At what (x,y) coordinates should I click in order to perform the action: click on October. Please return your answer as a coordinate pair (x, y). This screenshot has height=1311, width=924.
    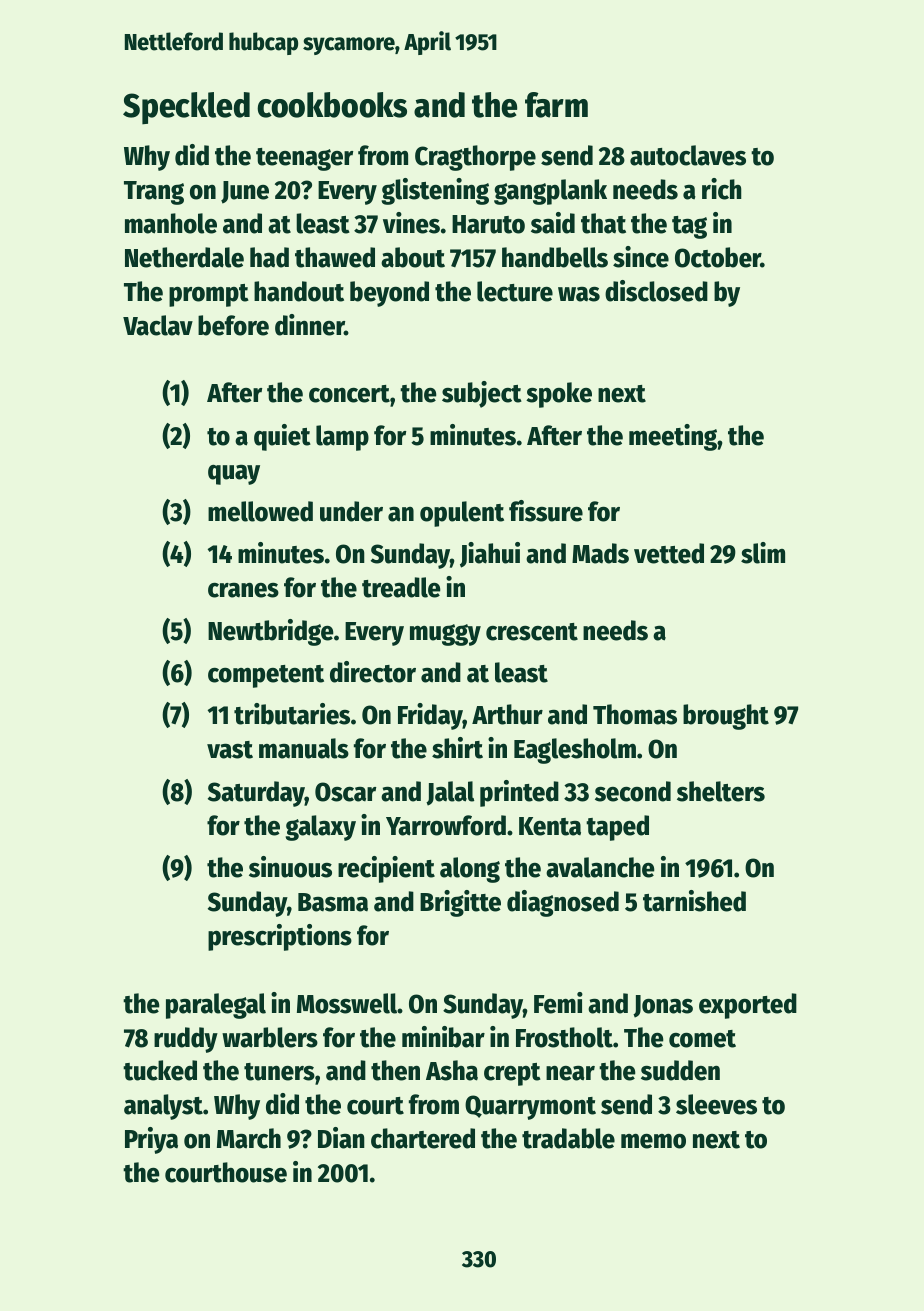
    Looking at the image, I should click on (718, 257).
